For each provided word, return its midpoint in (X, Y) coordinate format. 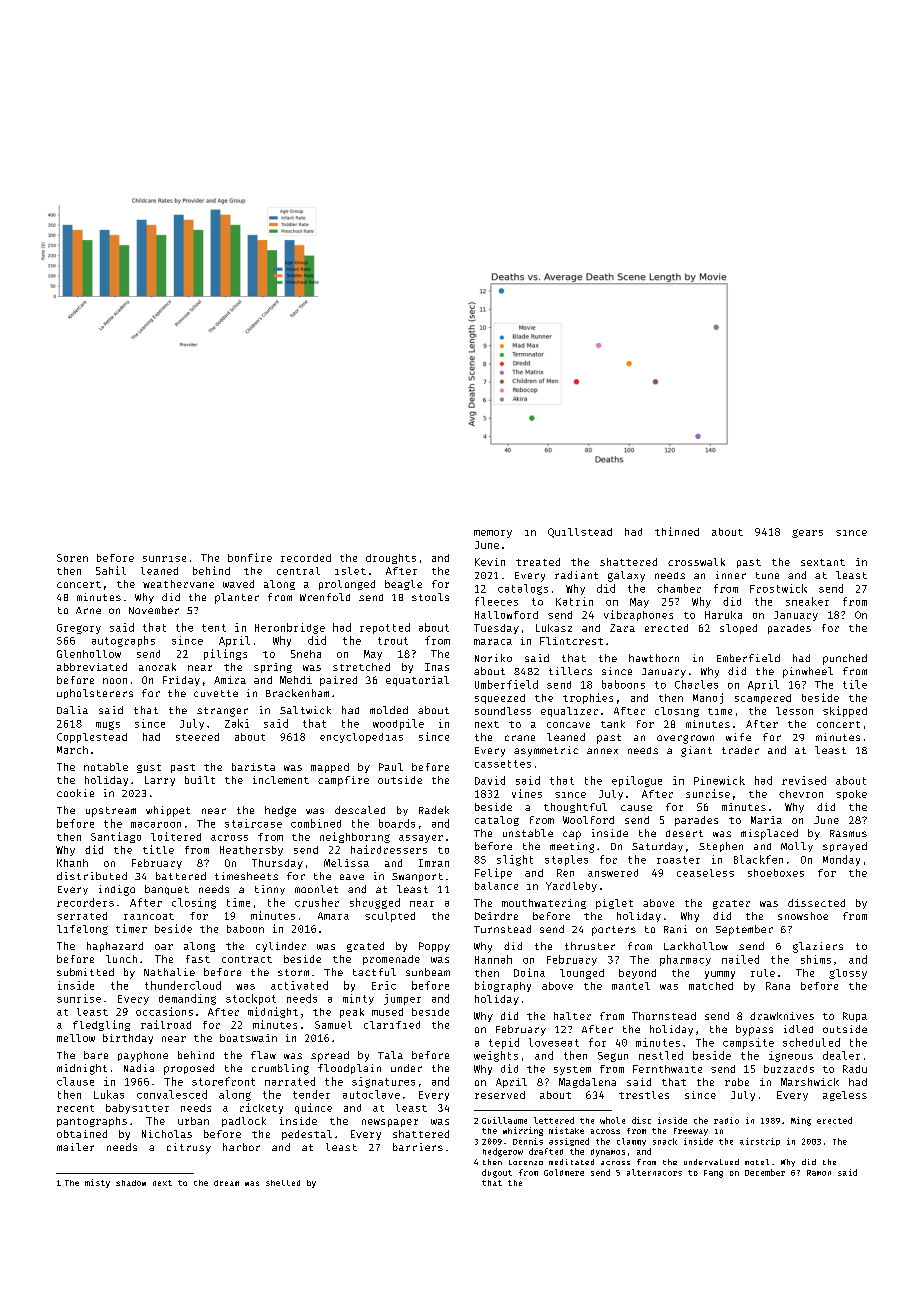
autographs (123, 641)
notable (106, 767)
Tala (390, 1055)
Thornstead (664, 1016)
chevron (801, 794)
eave (352, 877)
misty (97, 1183)
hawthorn (654, 658)
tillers (570, 671)
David (490, 780)
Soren (72, 558)
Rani (675, 929)
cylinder (281, 947)
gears (807, 533)
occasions (164, 1011)
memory (493, 534)
